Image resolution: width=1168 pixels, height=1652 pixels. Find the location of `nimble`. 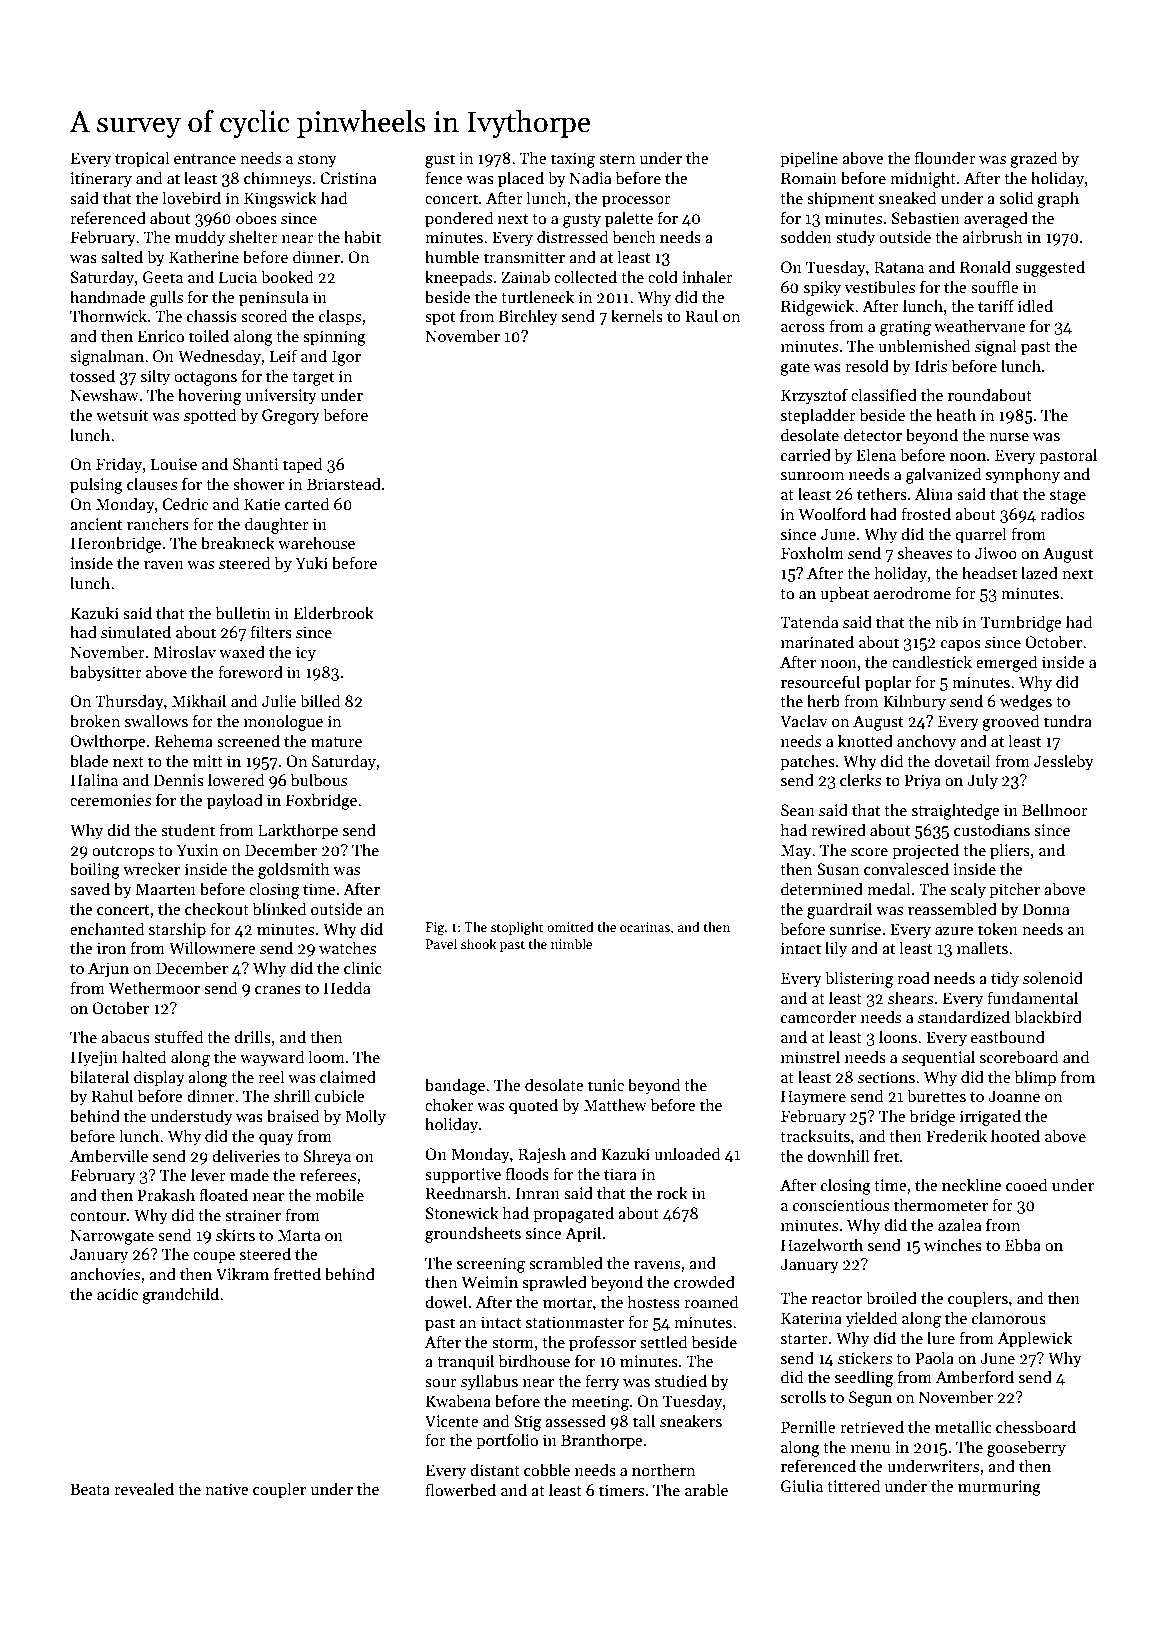

nimble is located at coordinates (571, 943).
